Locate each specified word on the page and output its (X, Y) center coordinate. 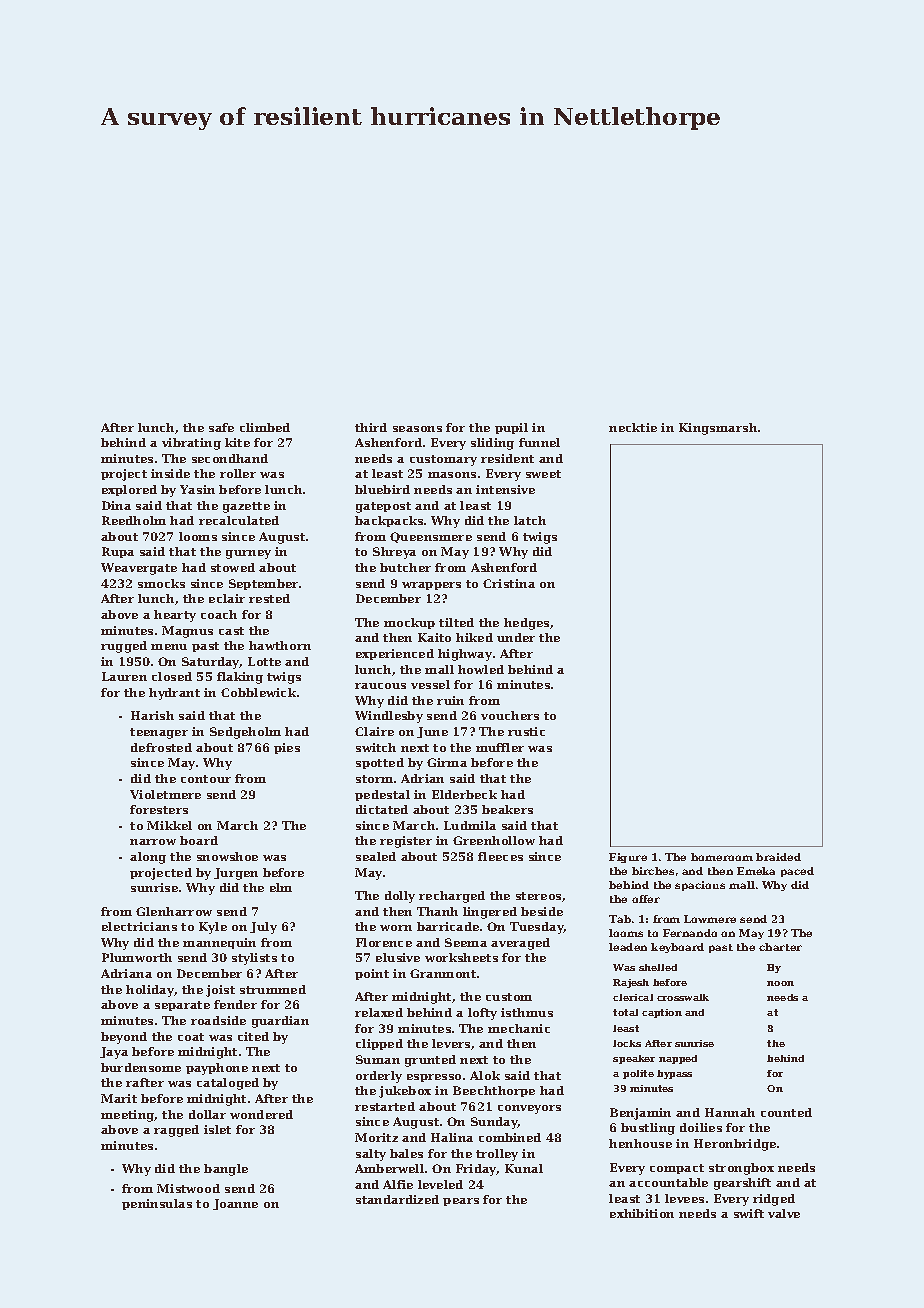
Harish (152, 715)
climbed (265, 427)
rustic (526, 731)
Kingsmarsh (718, 429)
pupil (511, 428)
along (148, 858)
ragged (176, 1131)
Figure (628, 858)
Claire (374, 731)
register (406, 842)
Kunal (524, 1168)
